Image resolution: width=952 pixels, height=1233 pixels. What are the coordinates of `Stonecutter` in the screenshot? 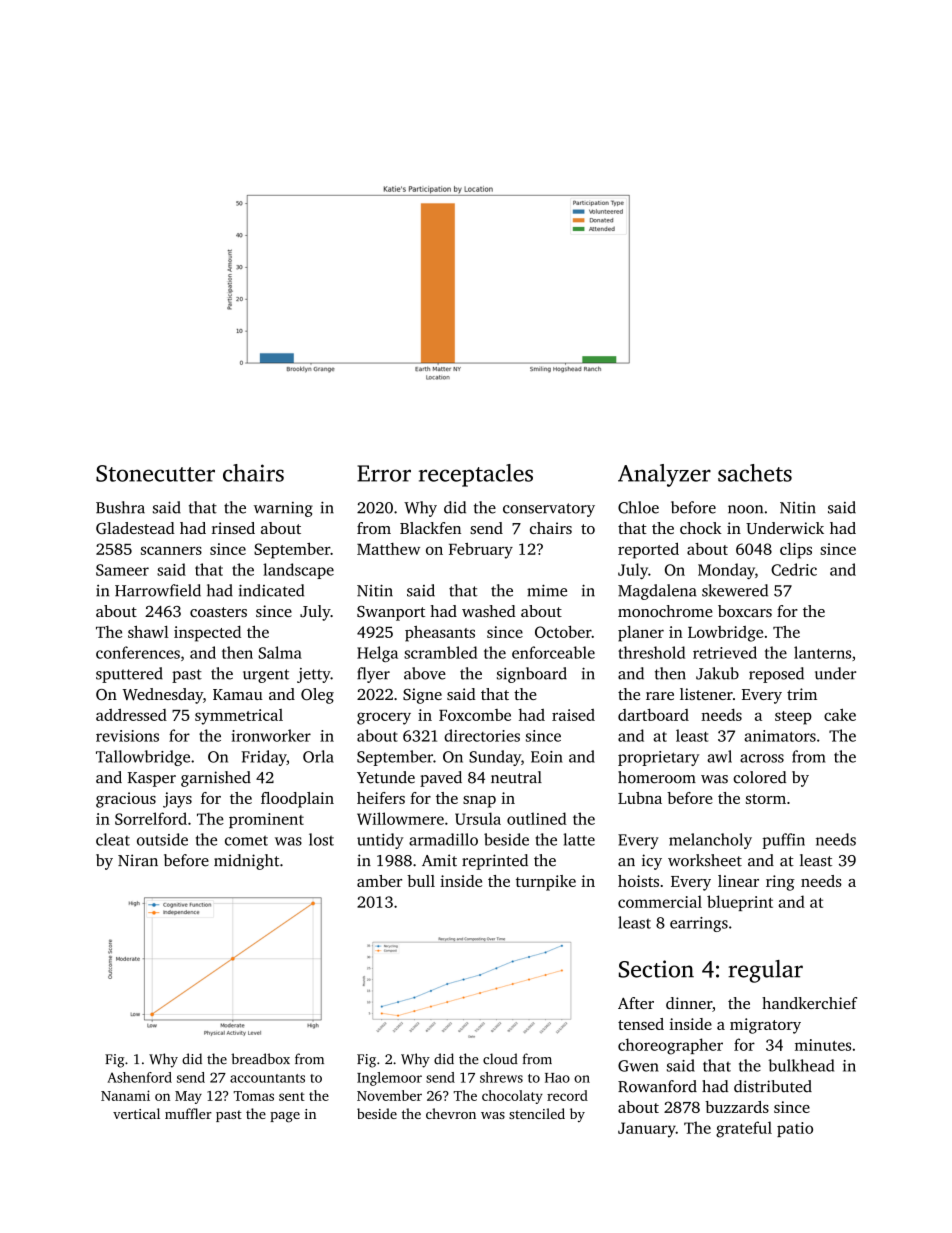 It's located at (155, 473).
